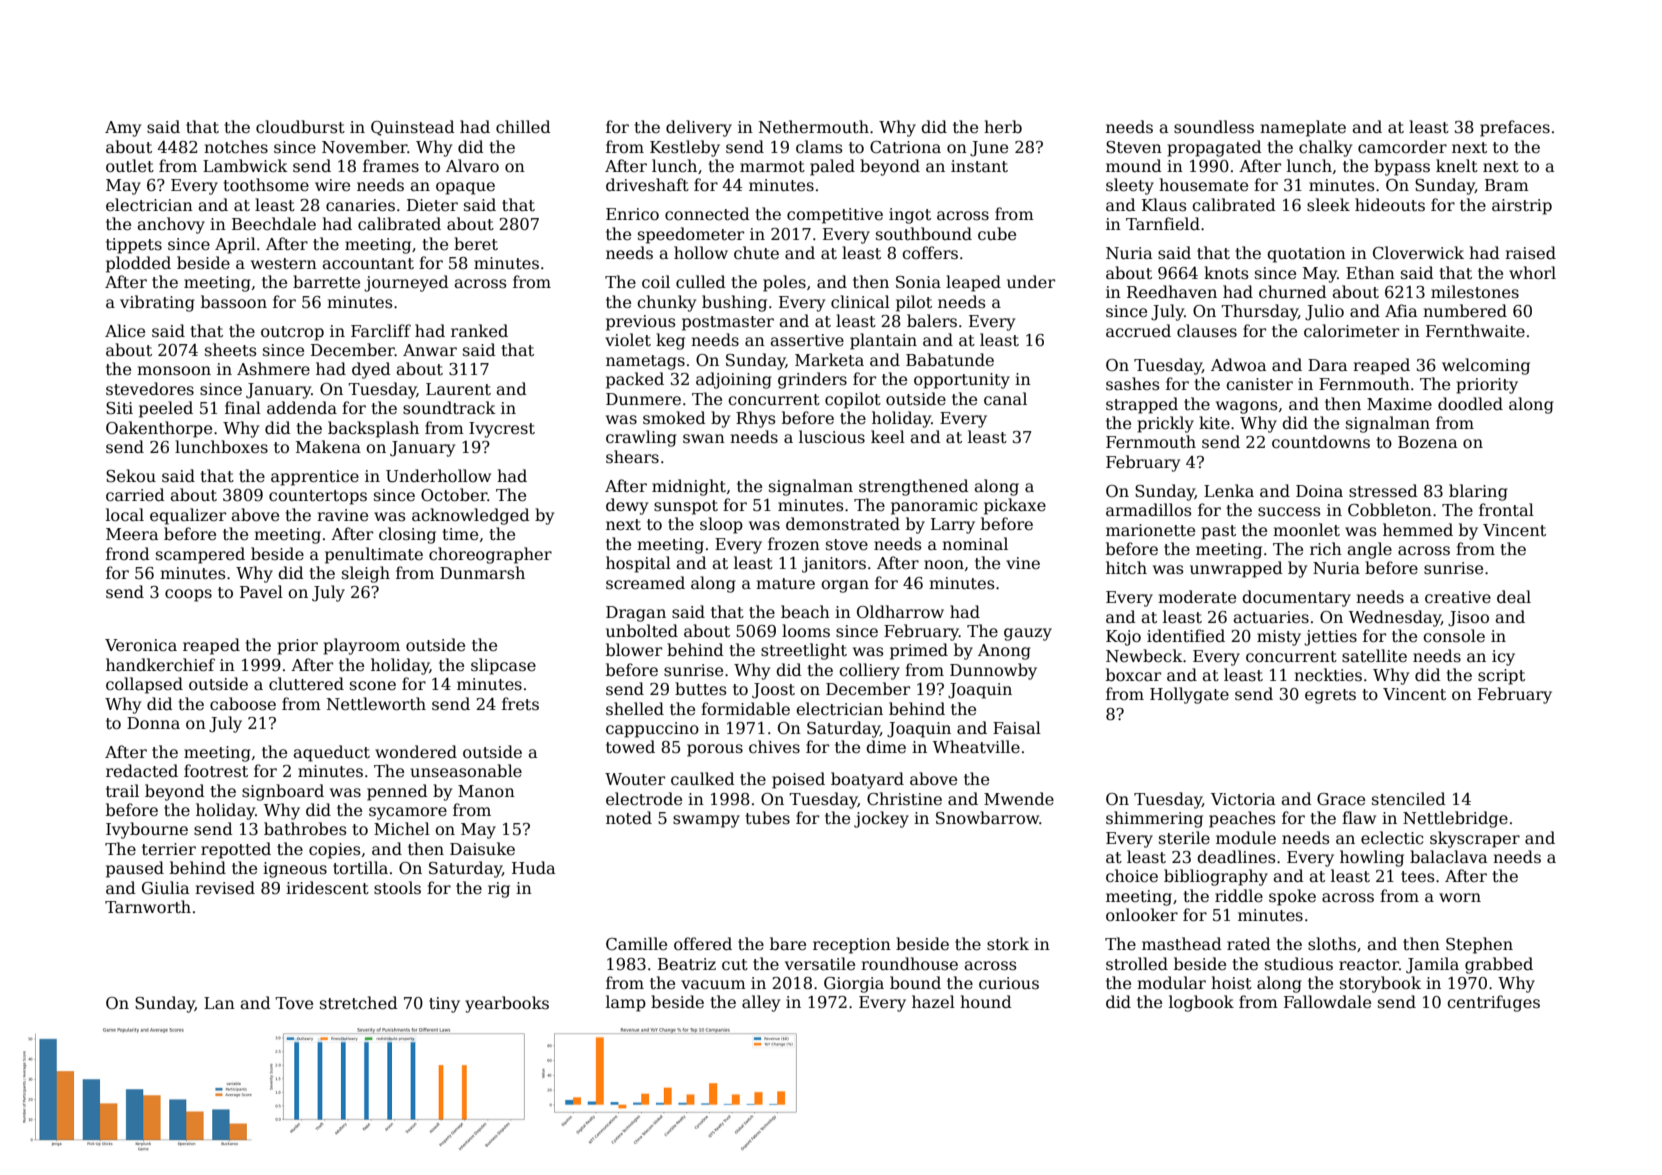 This document has width=1662, height=1175. What do you see at coordinates (950, 359) in the document?
I see `Babatunde` at bounding box center [950, 359].
